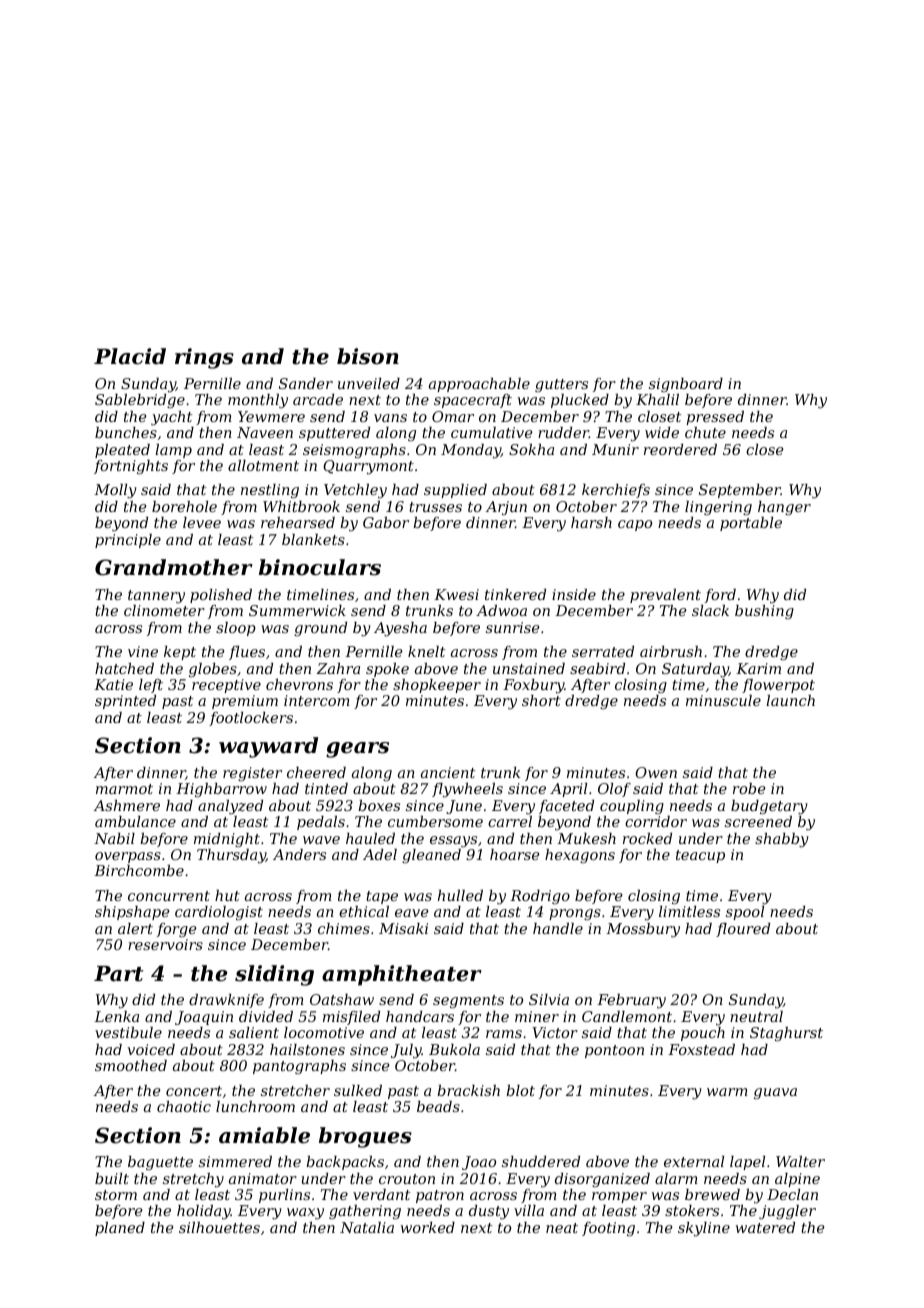 The height and width of the screenshot is (1308, 924). I want to click on launch, so click(790, 700).
